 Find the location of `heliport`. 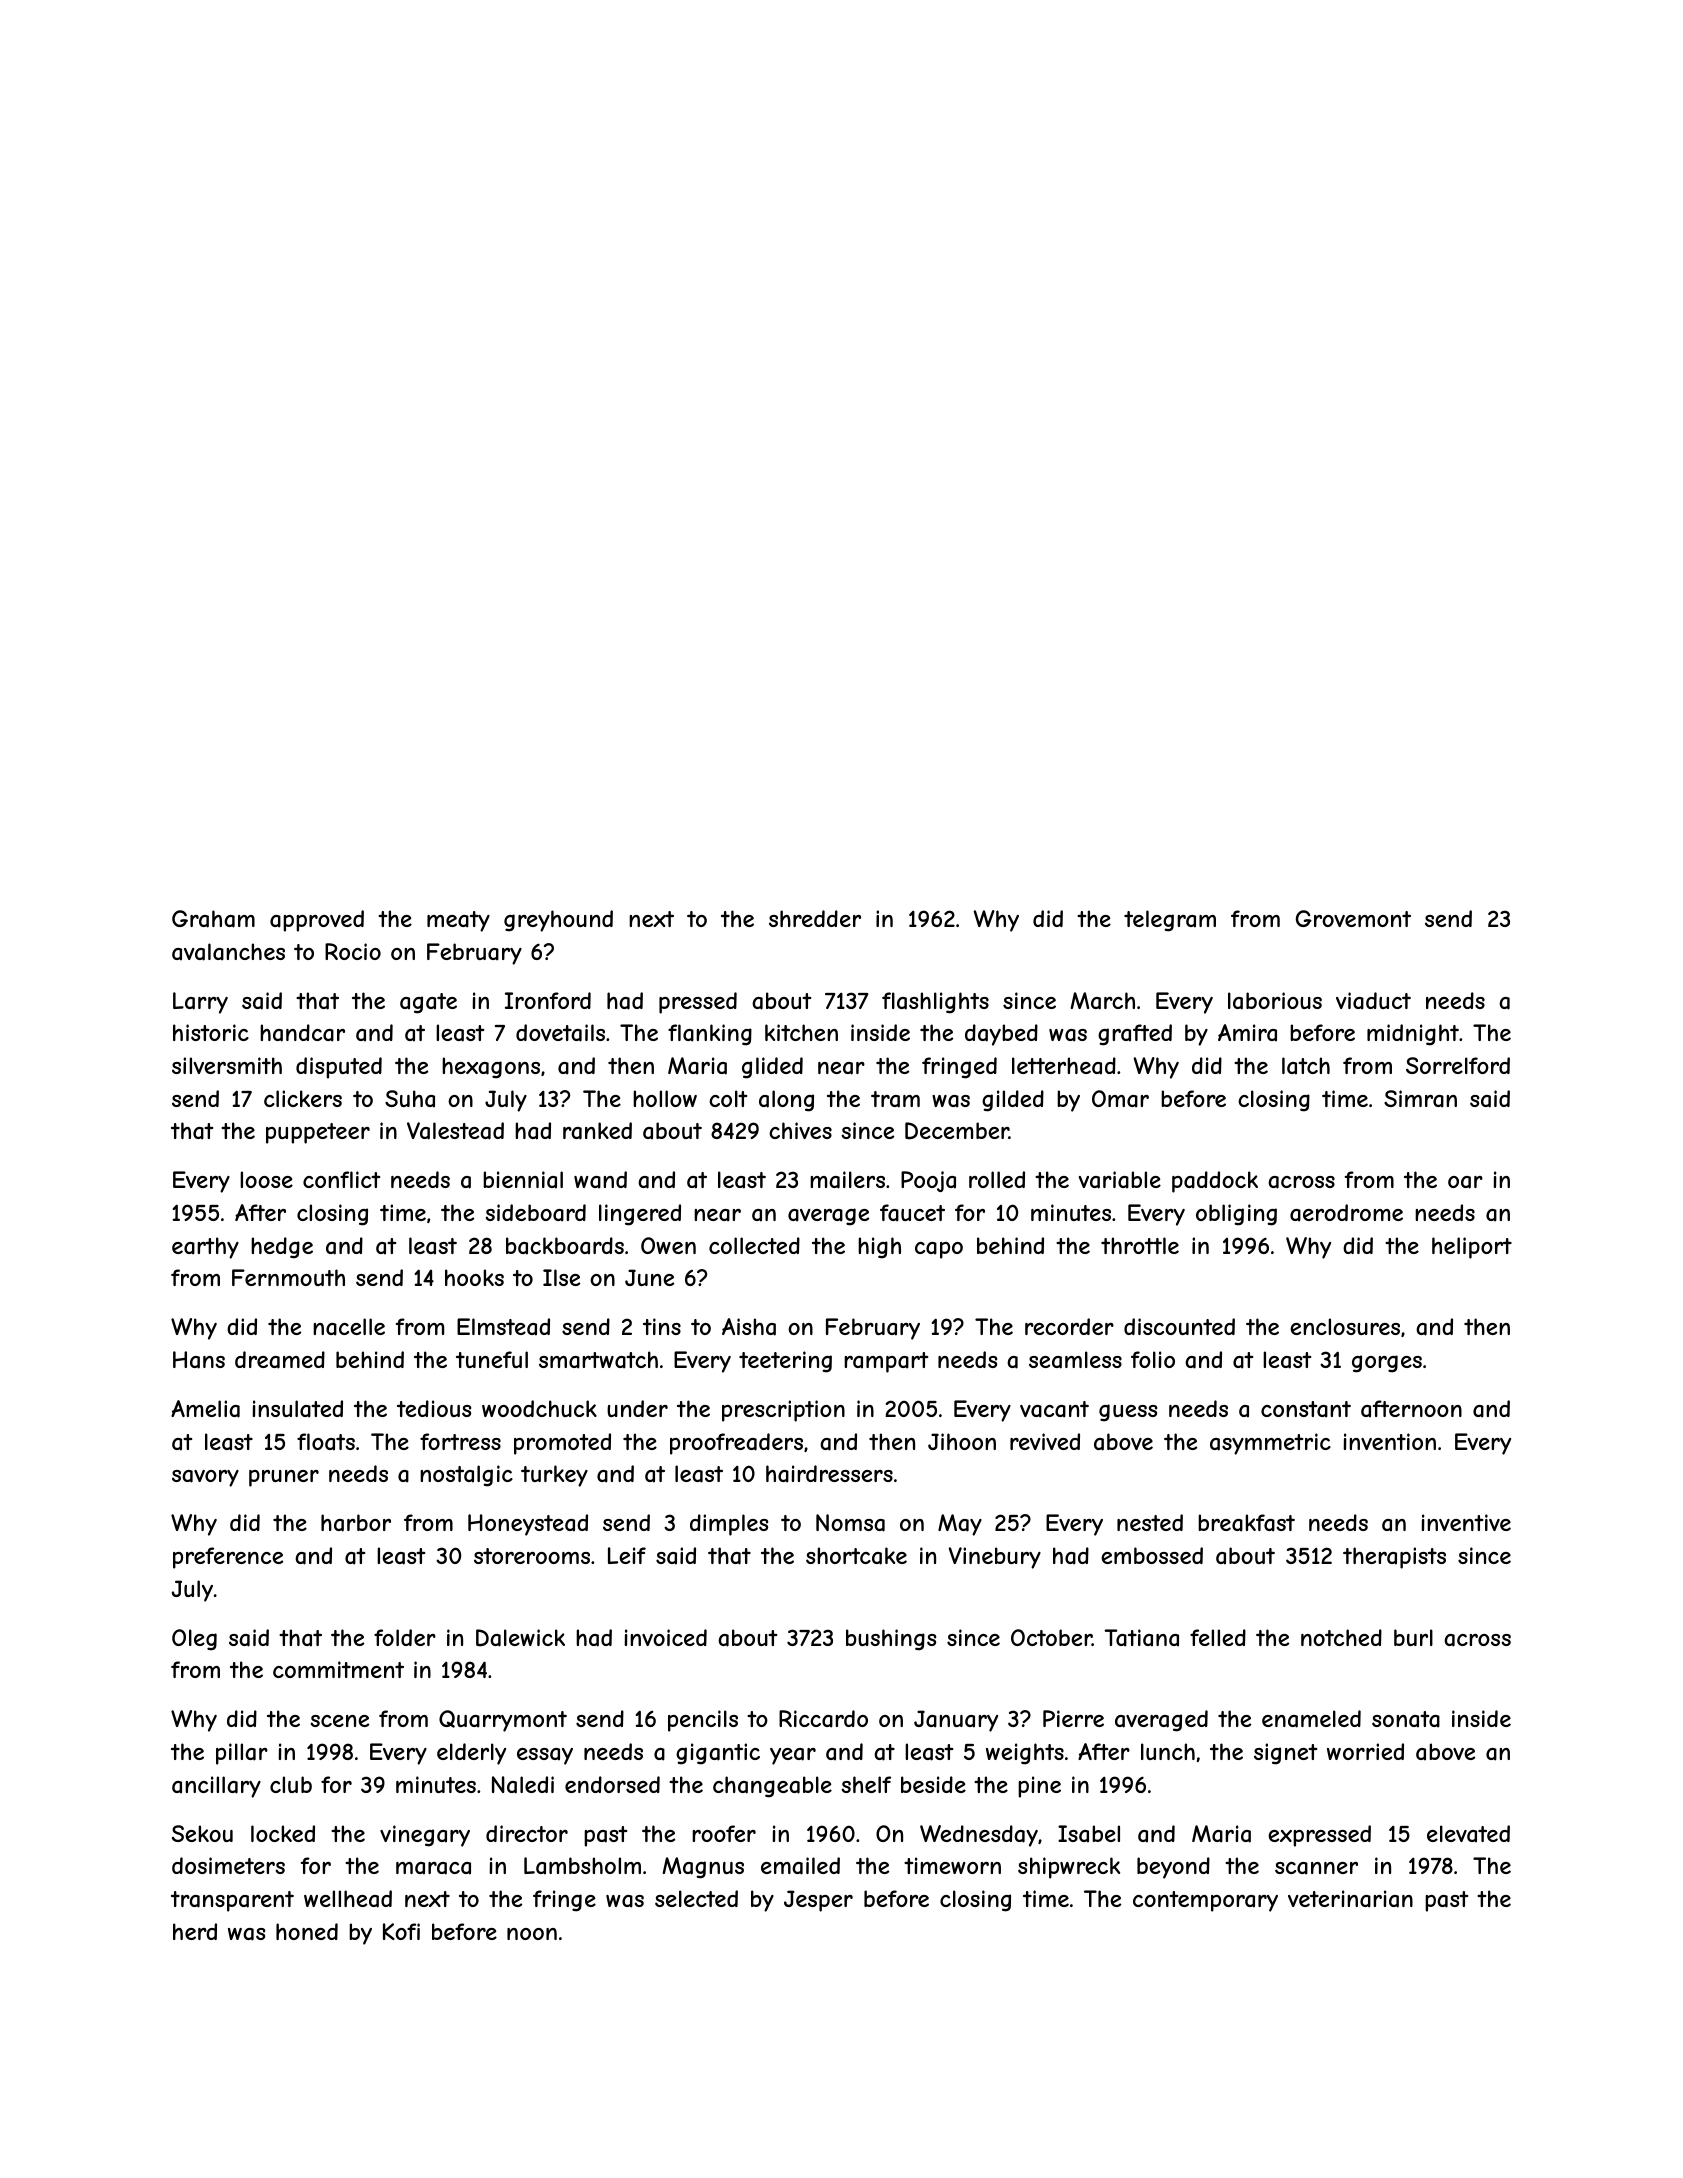

heliport is located at coordinates (1472, 1248).
